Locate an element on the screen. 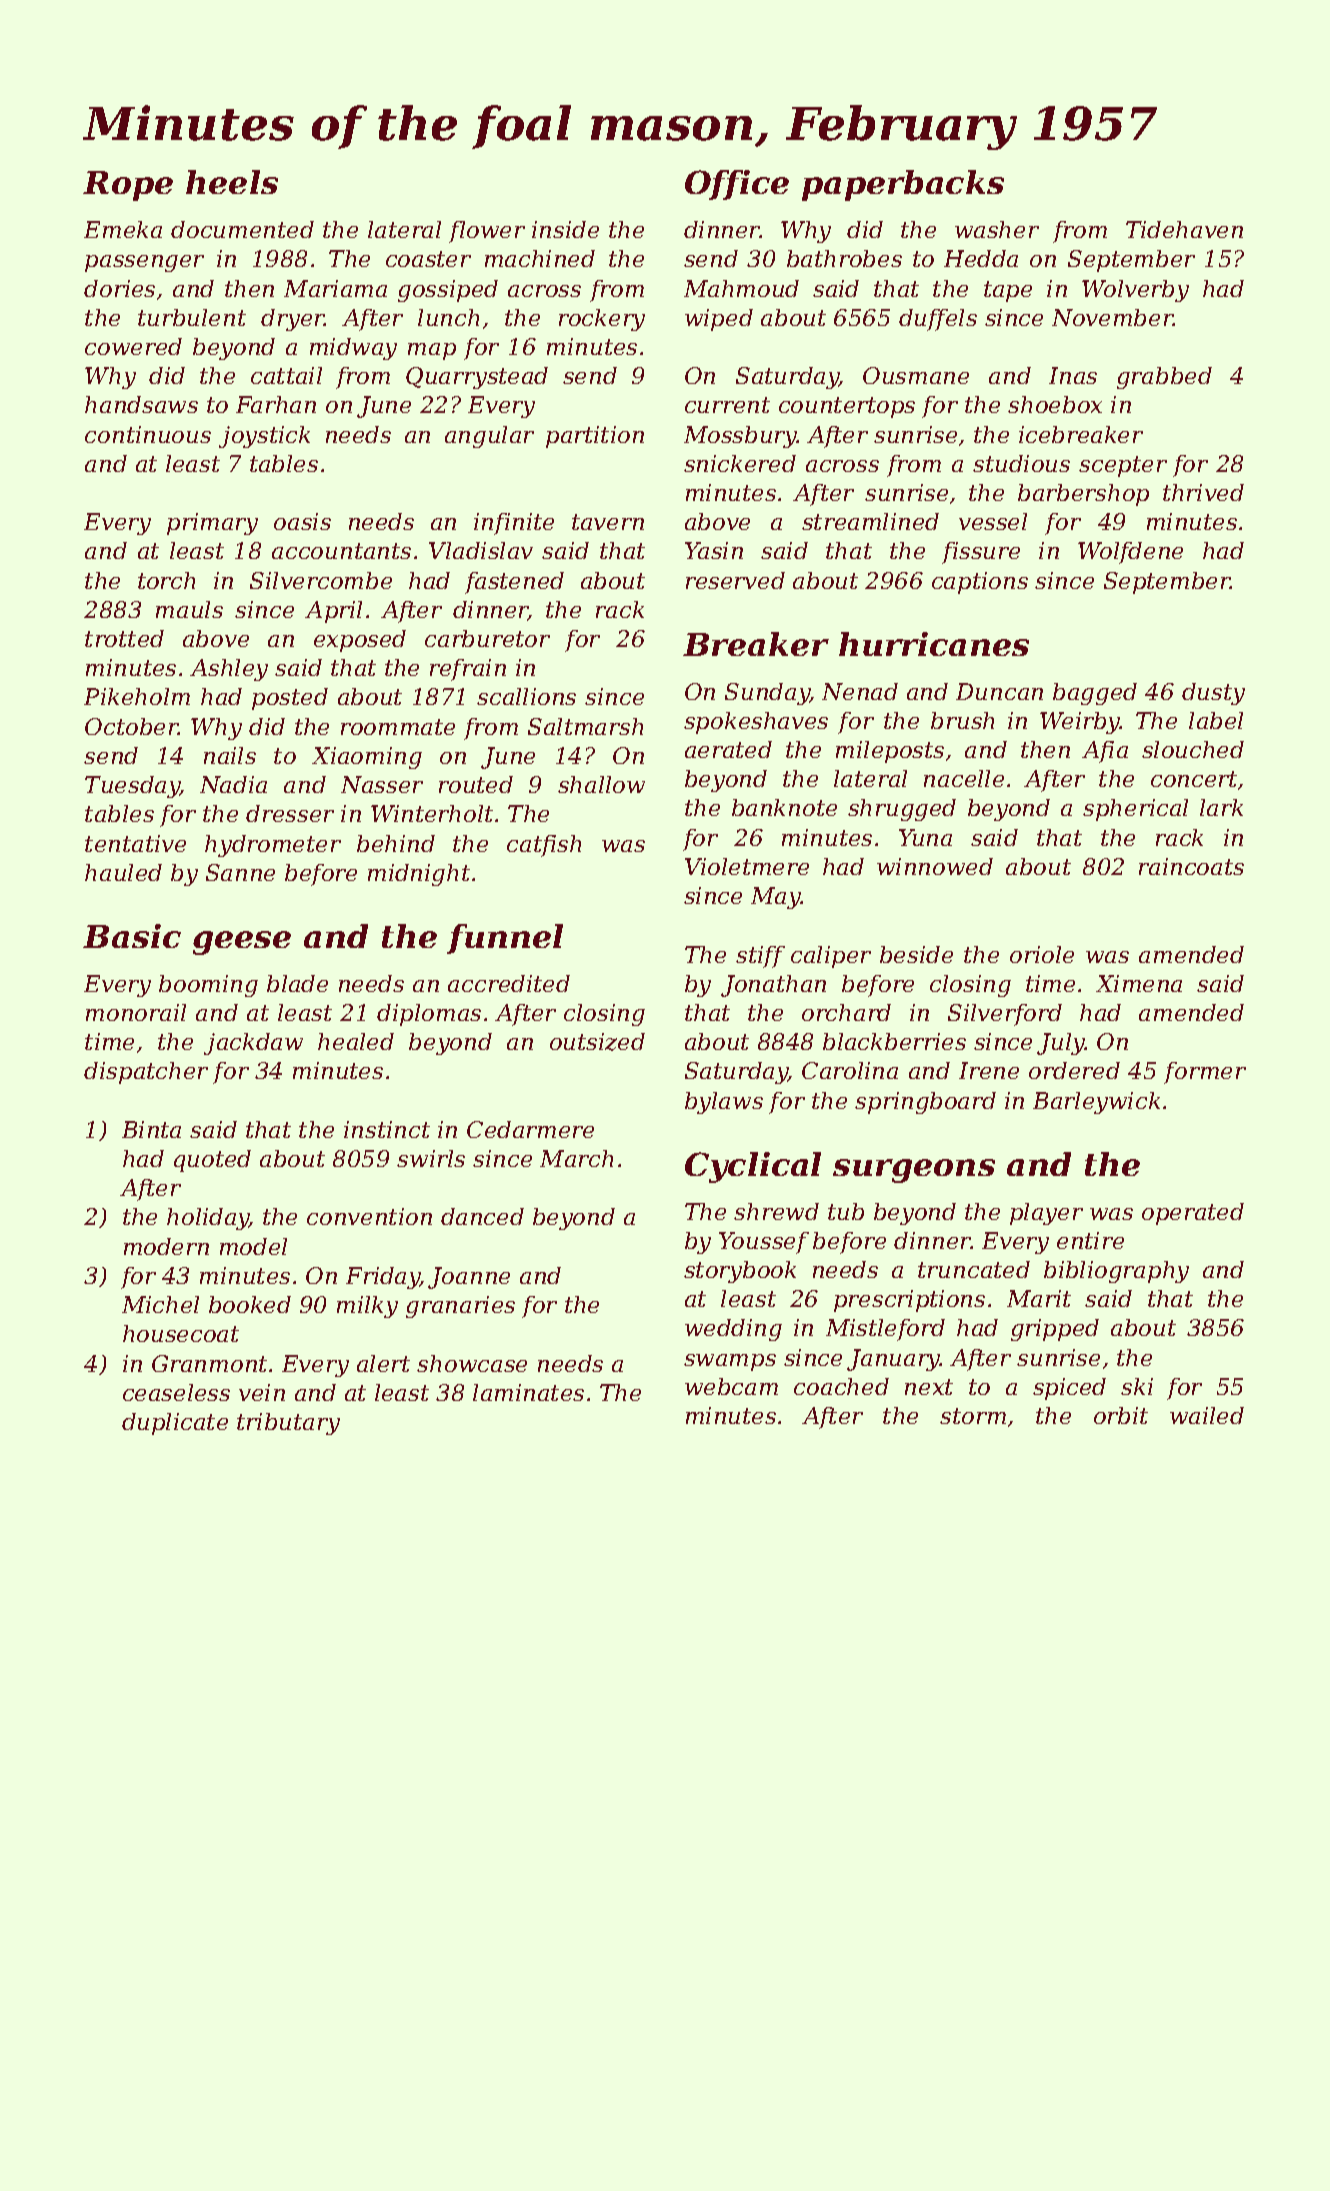  vein is located at coordinates (262, 1392).
